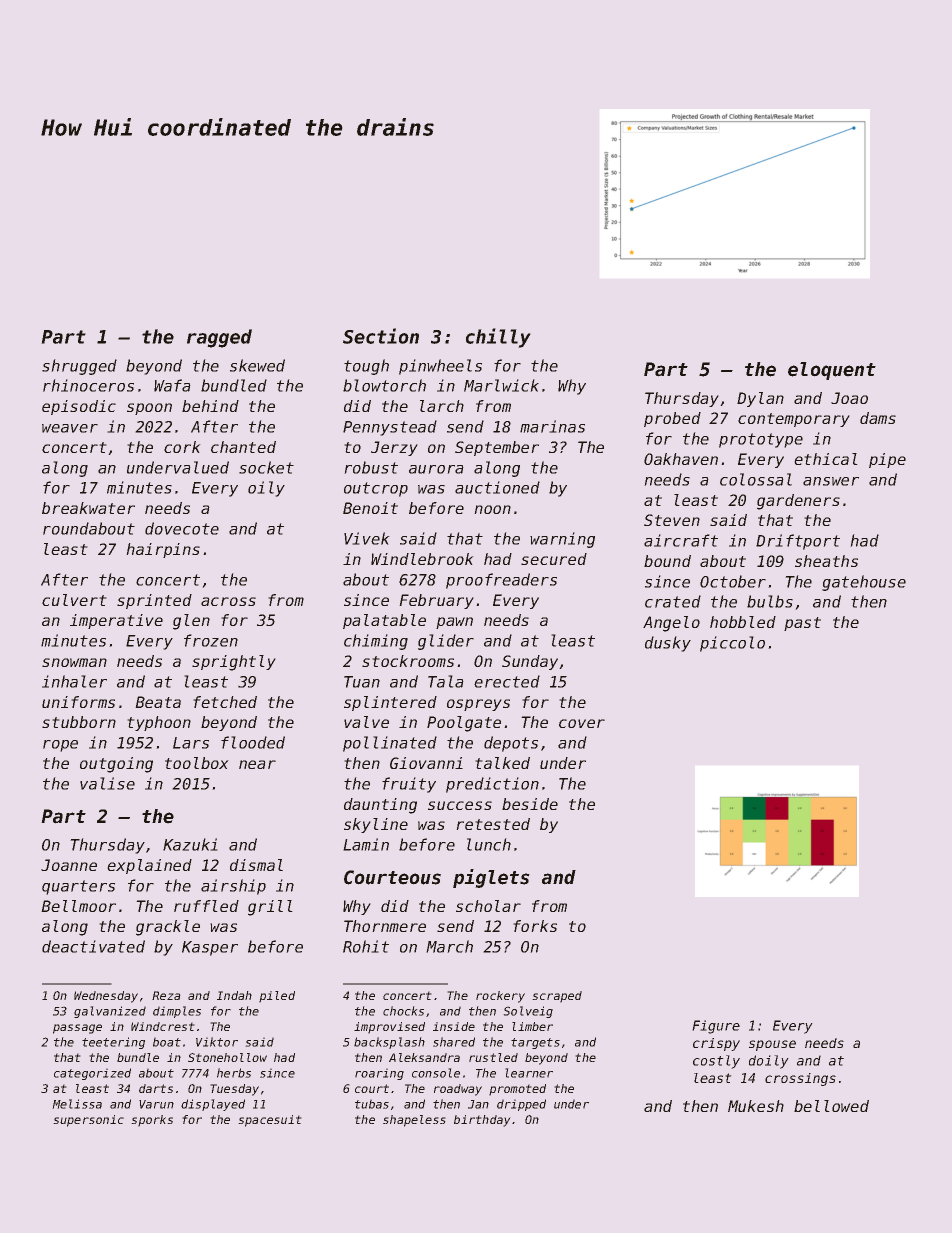  What do you see at coordinates (530, 804) in the screenshot?
I see `beside` at bounding box center [530, 804].
